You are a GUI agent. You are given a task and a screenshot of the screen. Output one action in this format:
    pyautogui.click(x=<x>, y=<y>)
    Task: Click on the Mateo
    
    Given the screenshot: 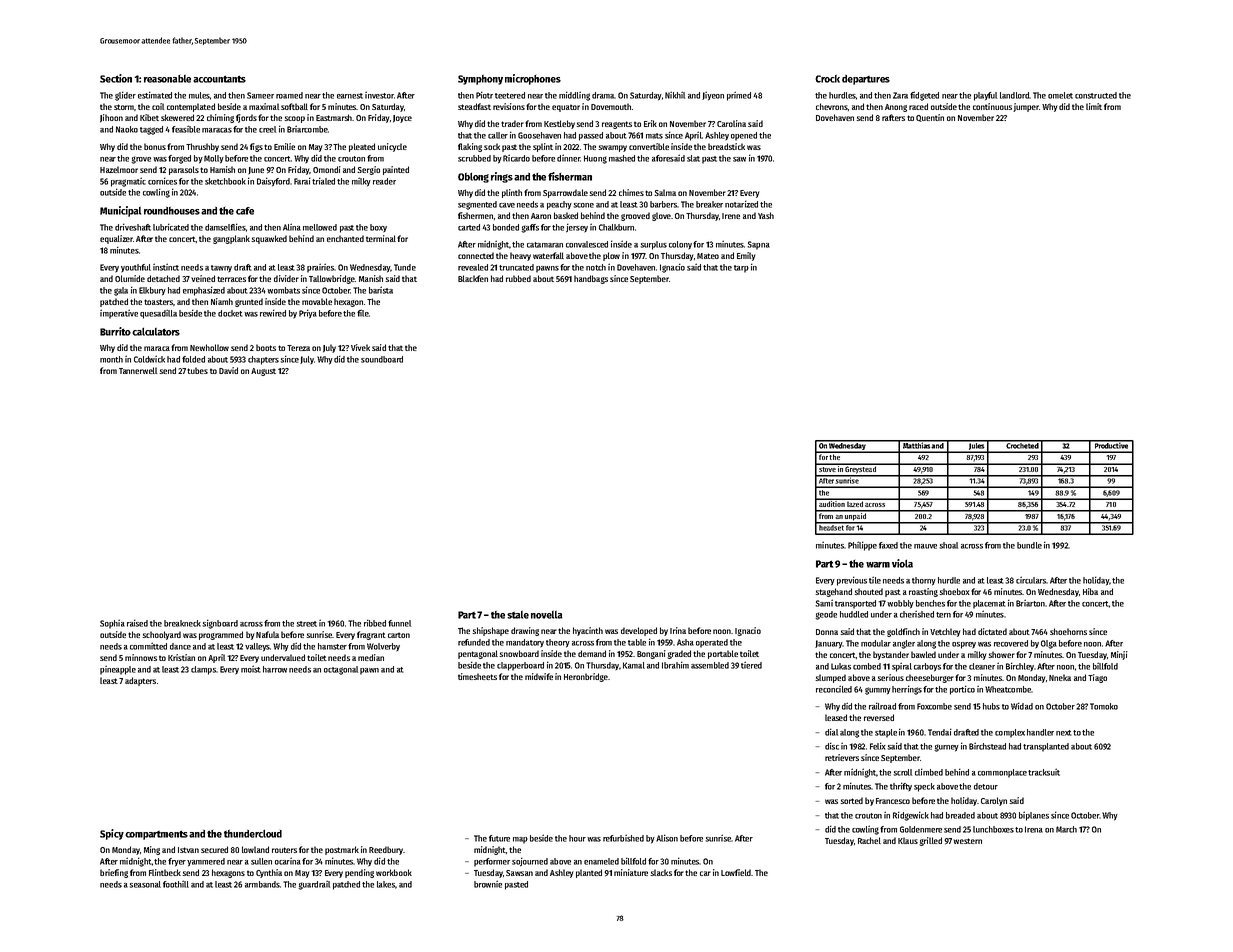 What is the action you would take?
    pyautogui.click(x=708, y=256)
